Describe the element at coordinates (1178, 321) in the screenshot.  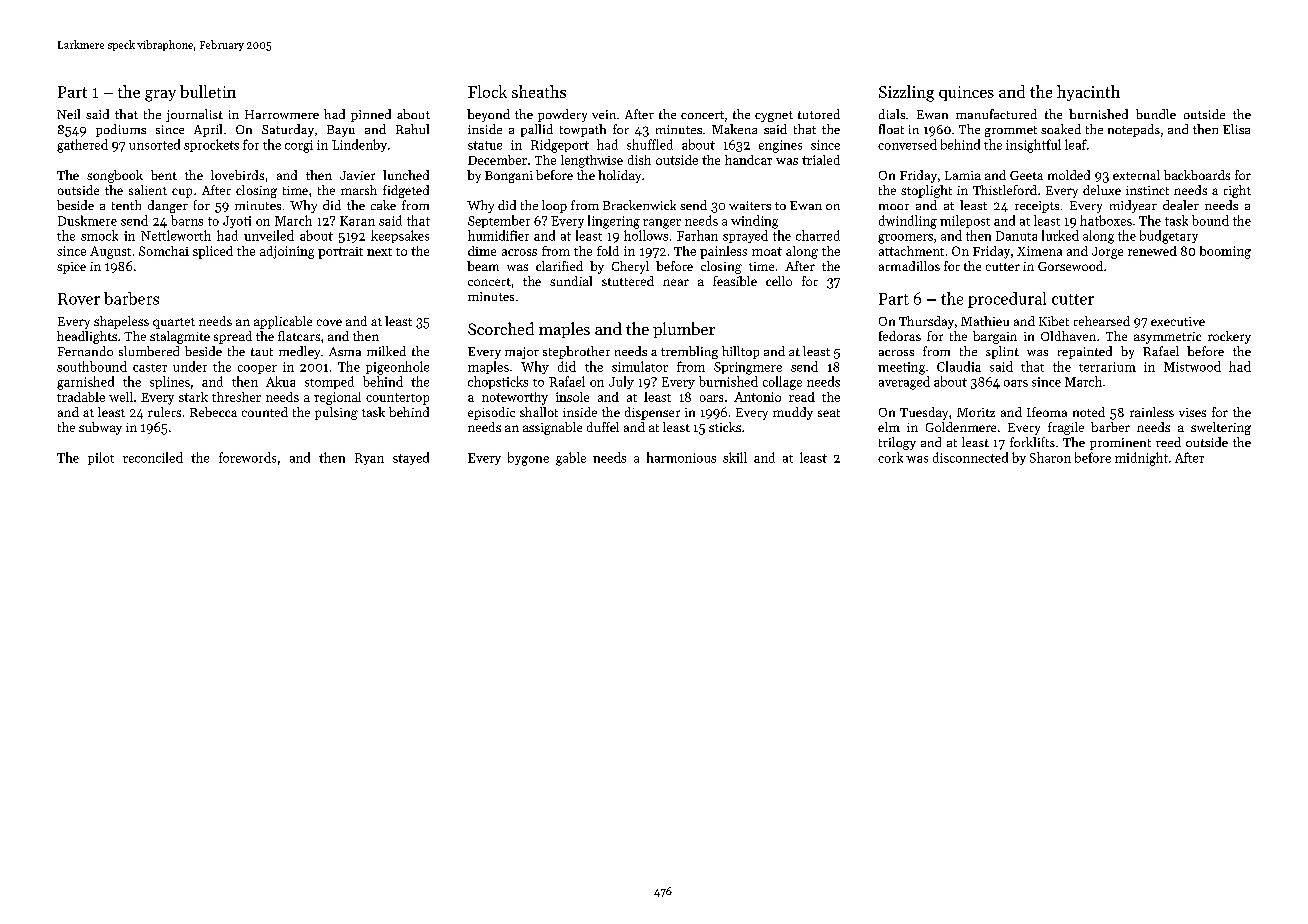
I see `executive` at that location.
